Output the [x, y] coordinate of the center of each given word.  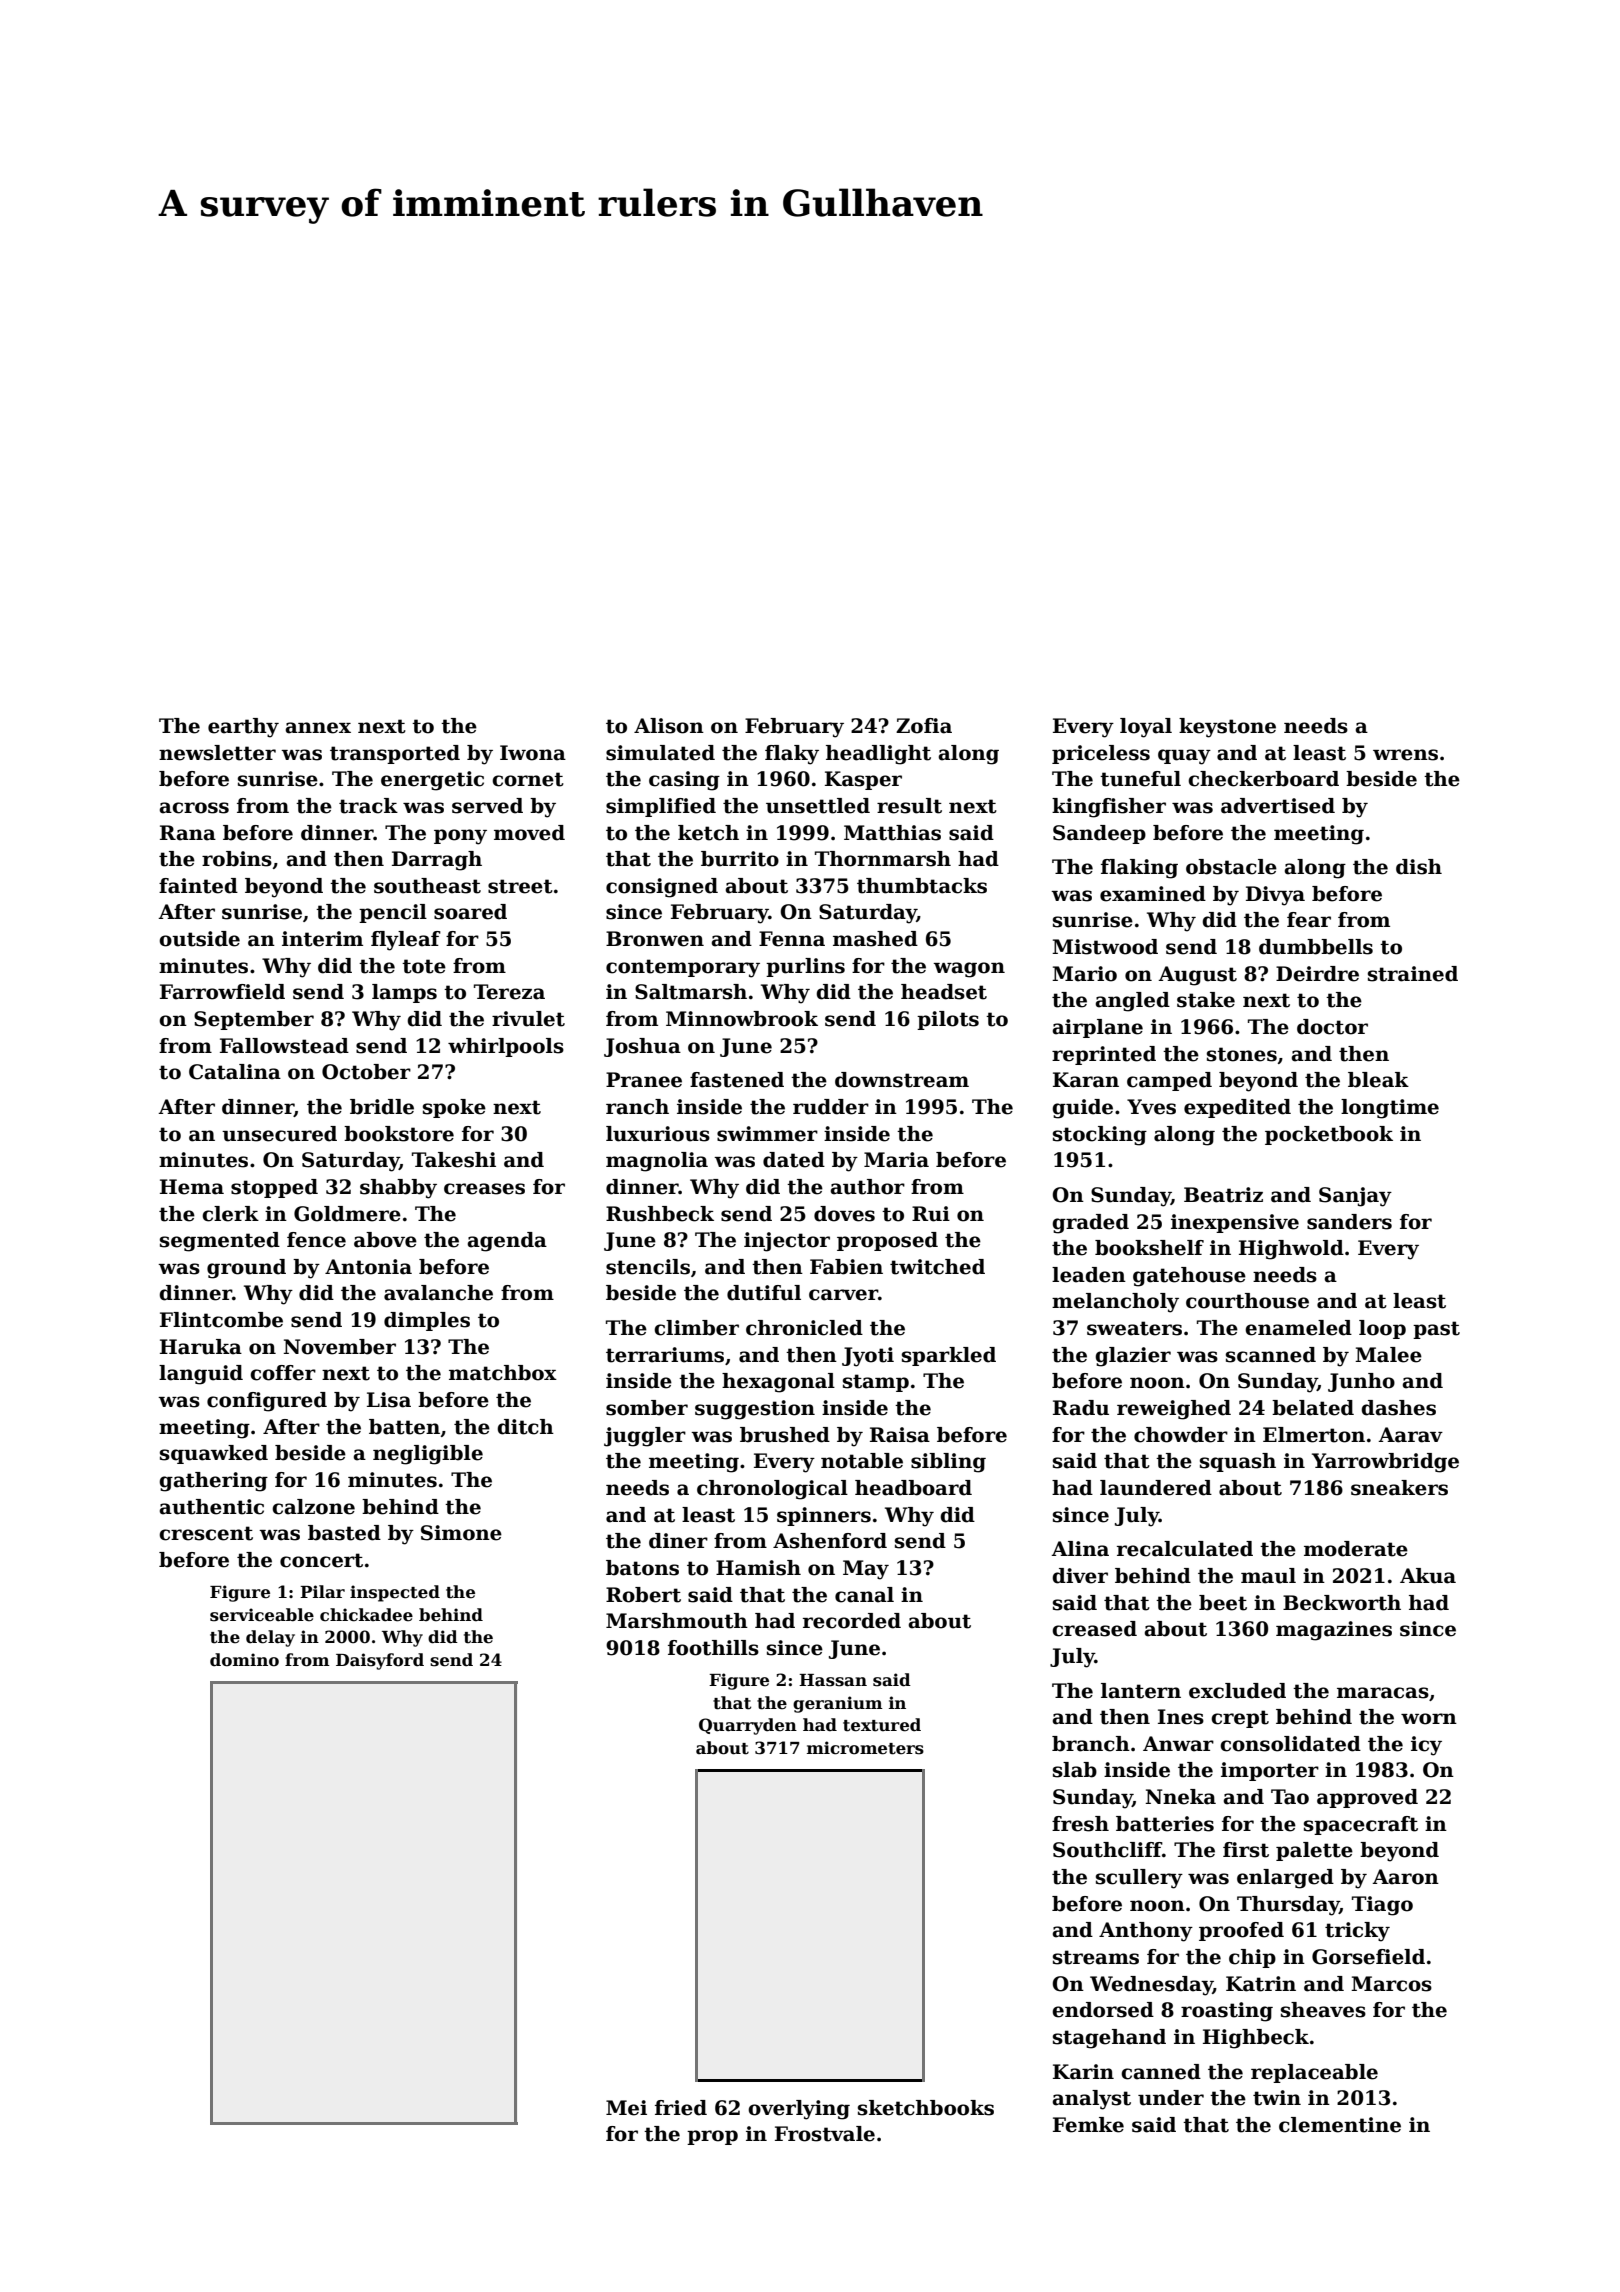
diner [678, 1541]
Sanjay [1355, 1197]
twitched [937, 1267]
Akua [1428, 1576]
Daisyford [380, 1661]
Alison [669, 726]
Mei [626, 2108]
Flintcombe [221, 1320]
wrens [1405, 755]
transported [395, 754]
